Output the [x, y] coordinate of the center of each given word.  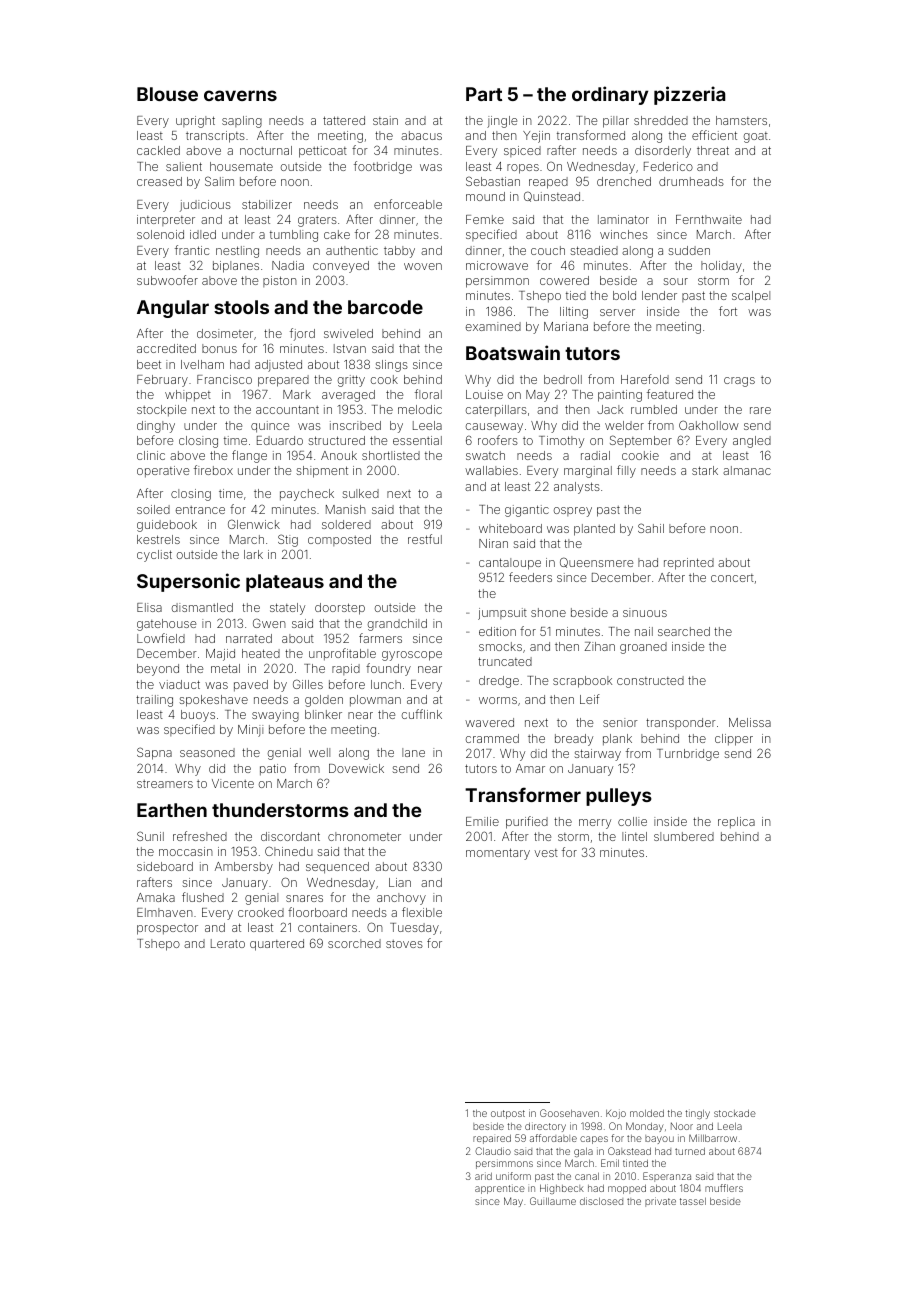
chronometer [364, 836]
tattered [344, 120]
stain [385, 120]
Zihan [599, 646]
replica [736, 823]
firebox [213, 470]
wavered [489, 722]
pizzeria [689, 95]
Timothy [561, 442]
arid [483, 1176]
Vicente [233, 783]
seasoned [207, 752]
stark [705, 470]
